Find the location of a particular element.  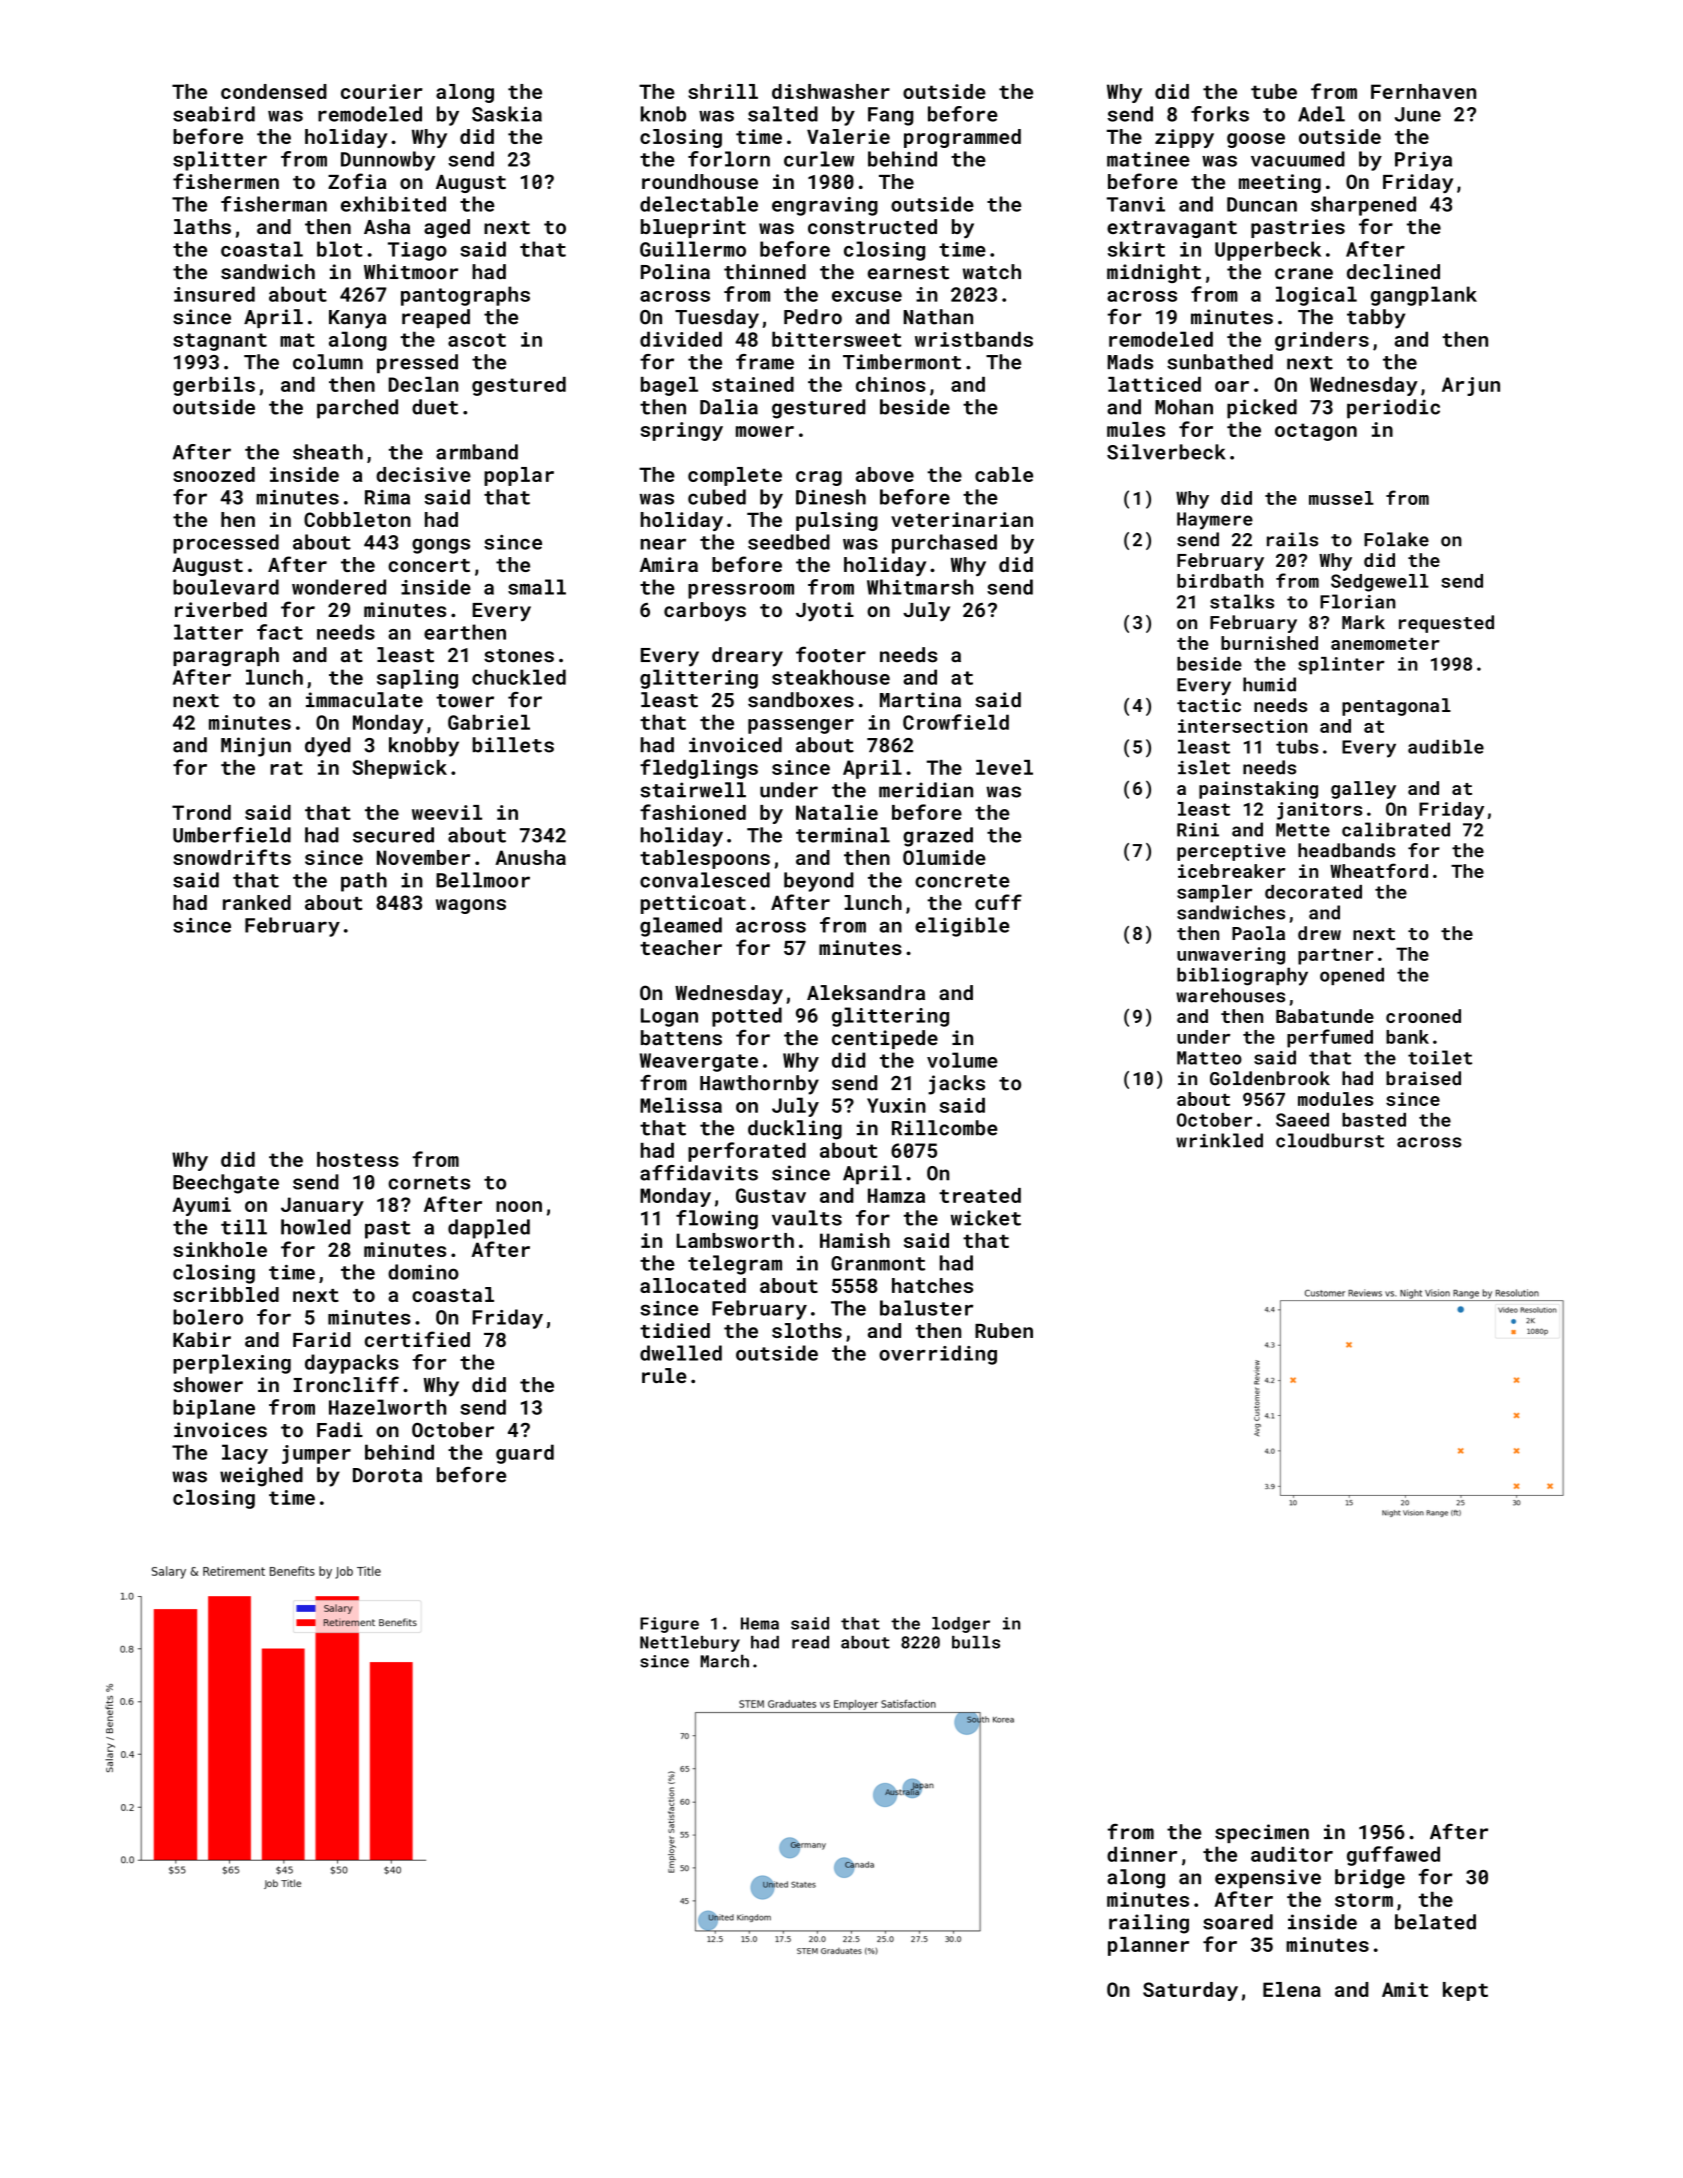

rails is located at coordinates (1292, 539).
